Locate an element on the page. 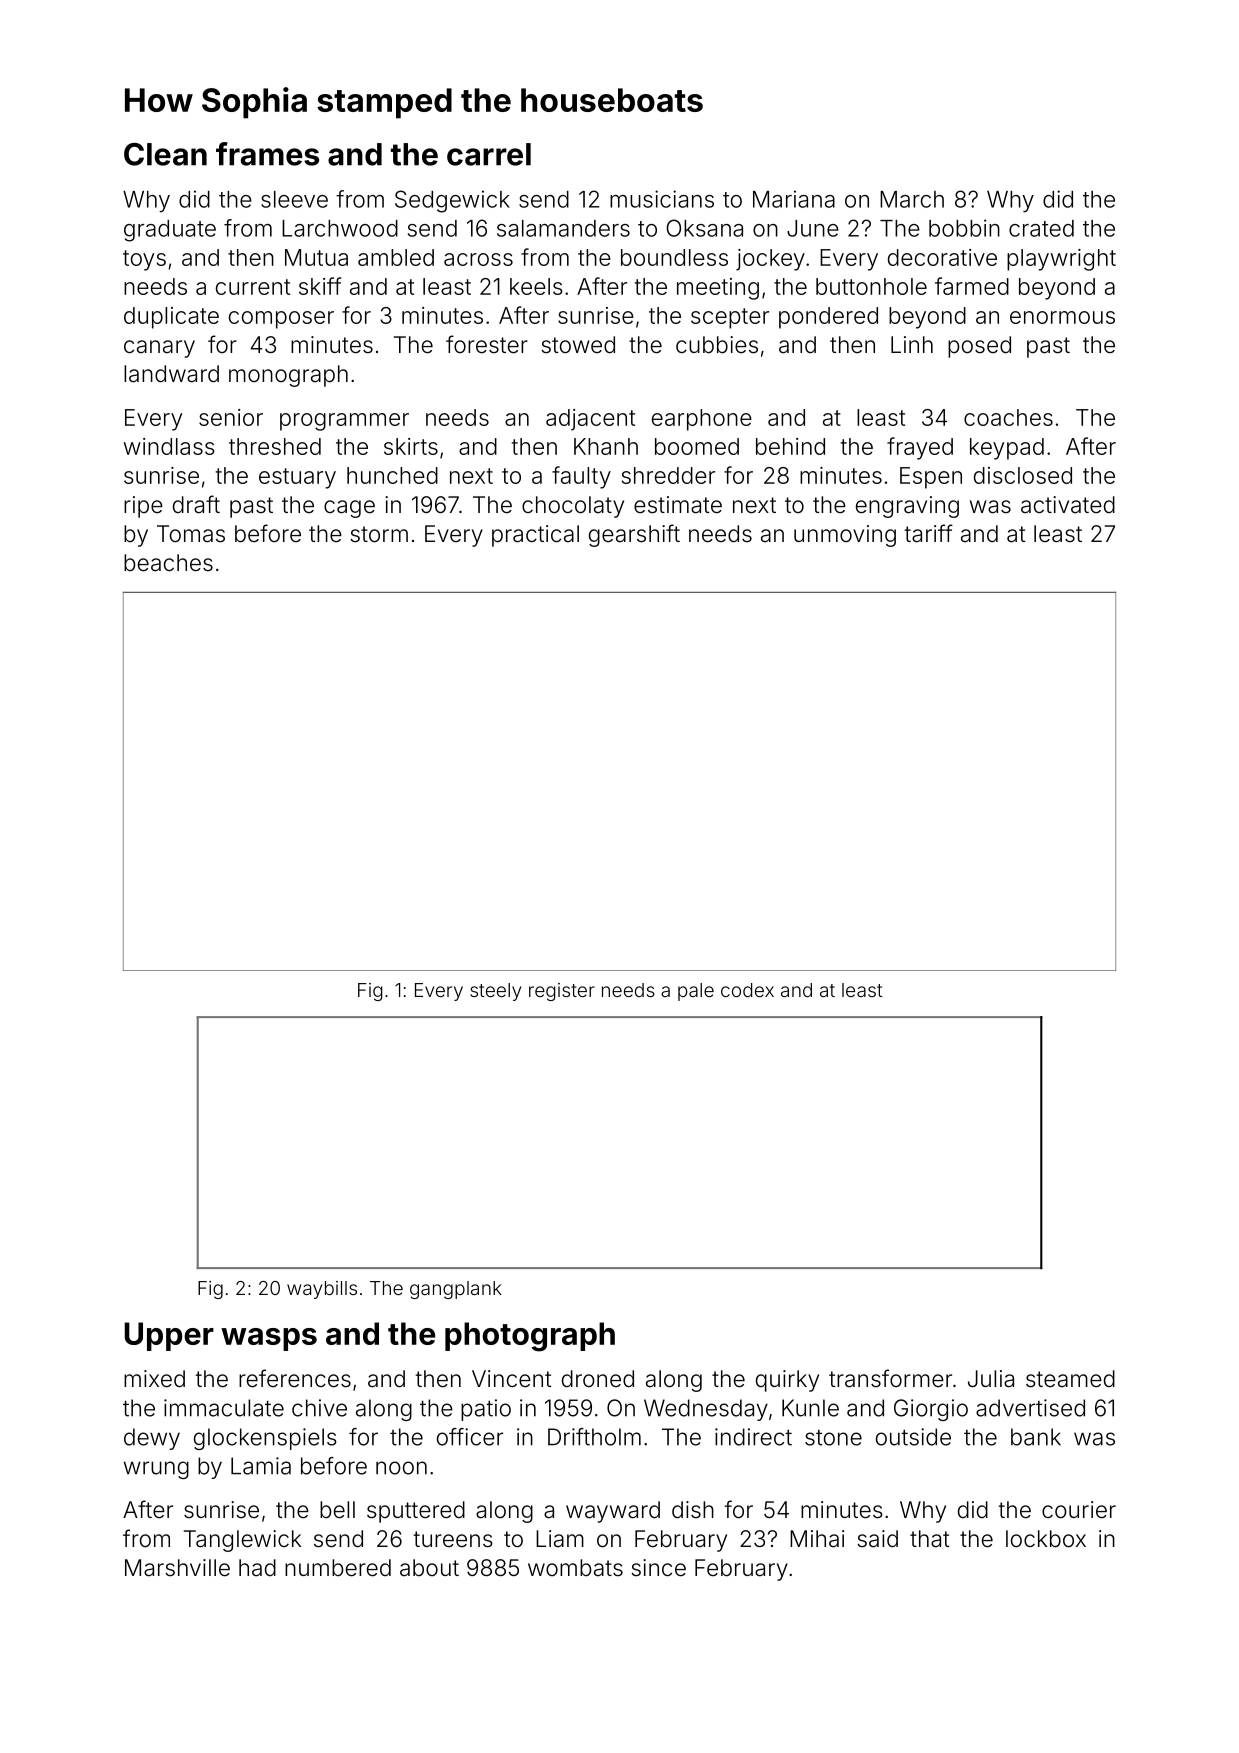 The height and width of the document is (1753, 1239). beaches is located at coordinates (168, 563).
